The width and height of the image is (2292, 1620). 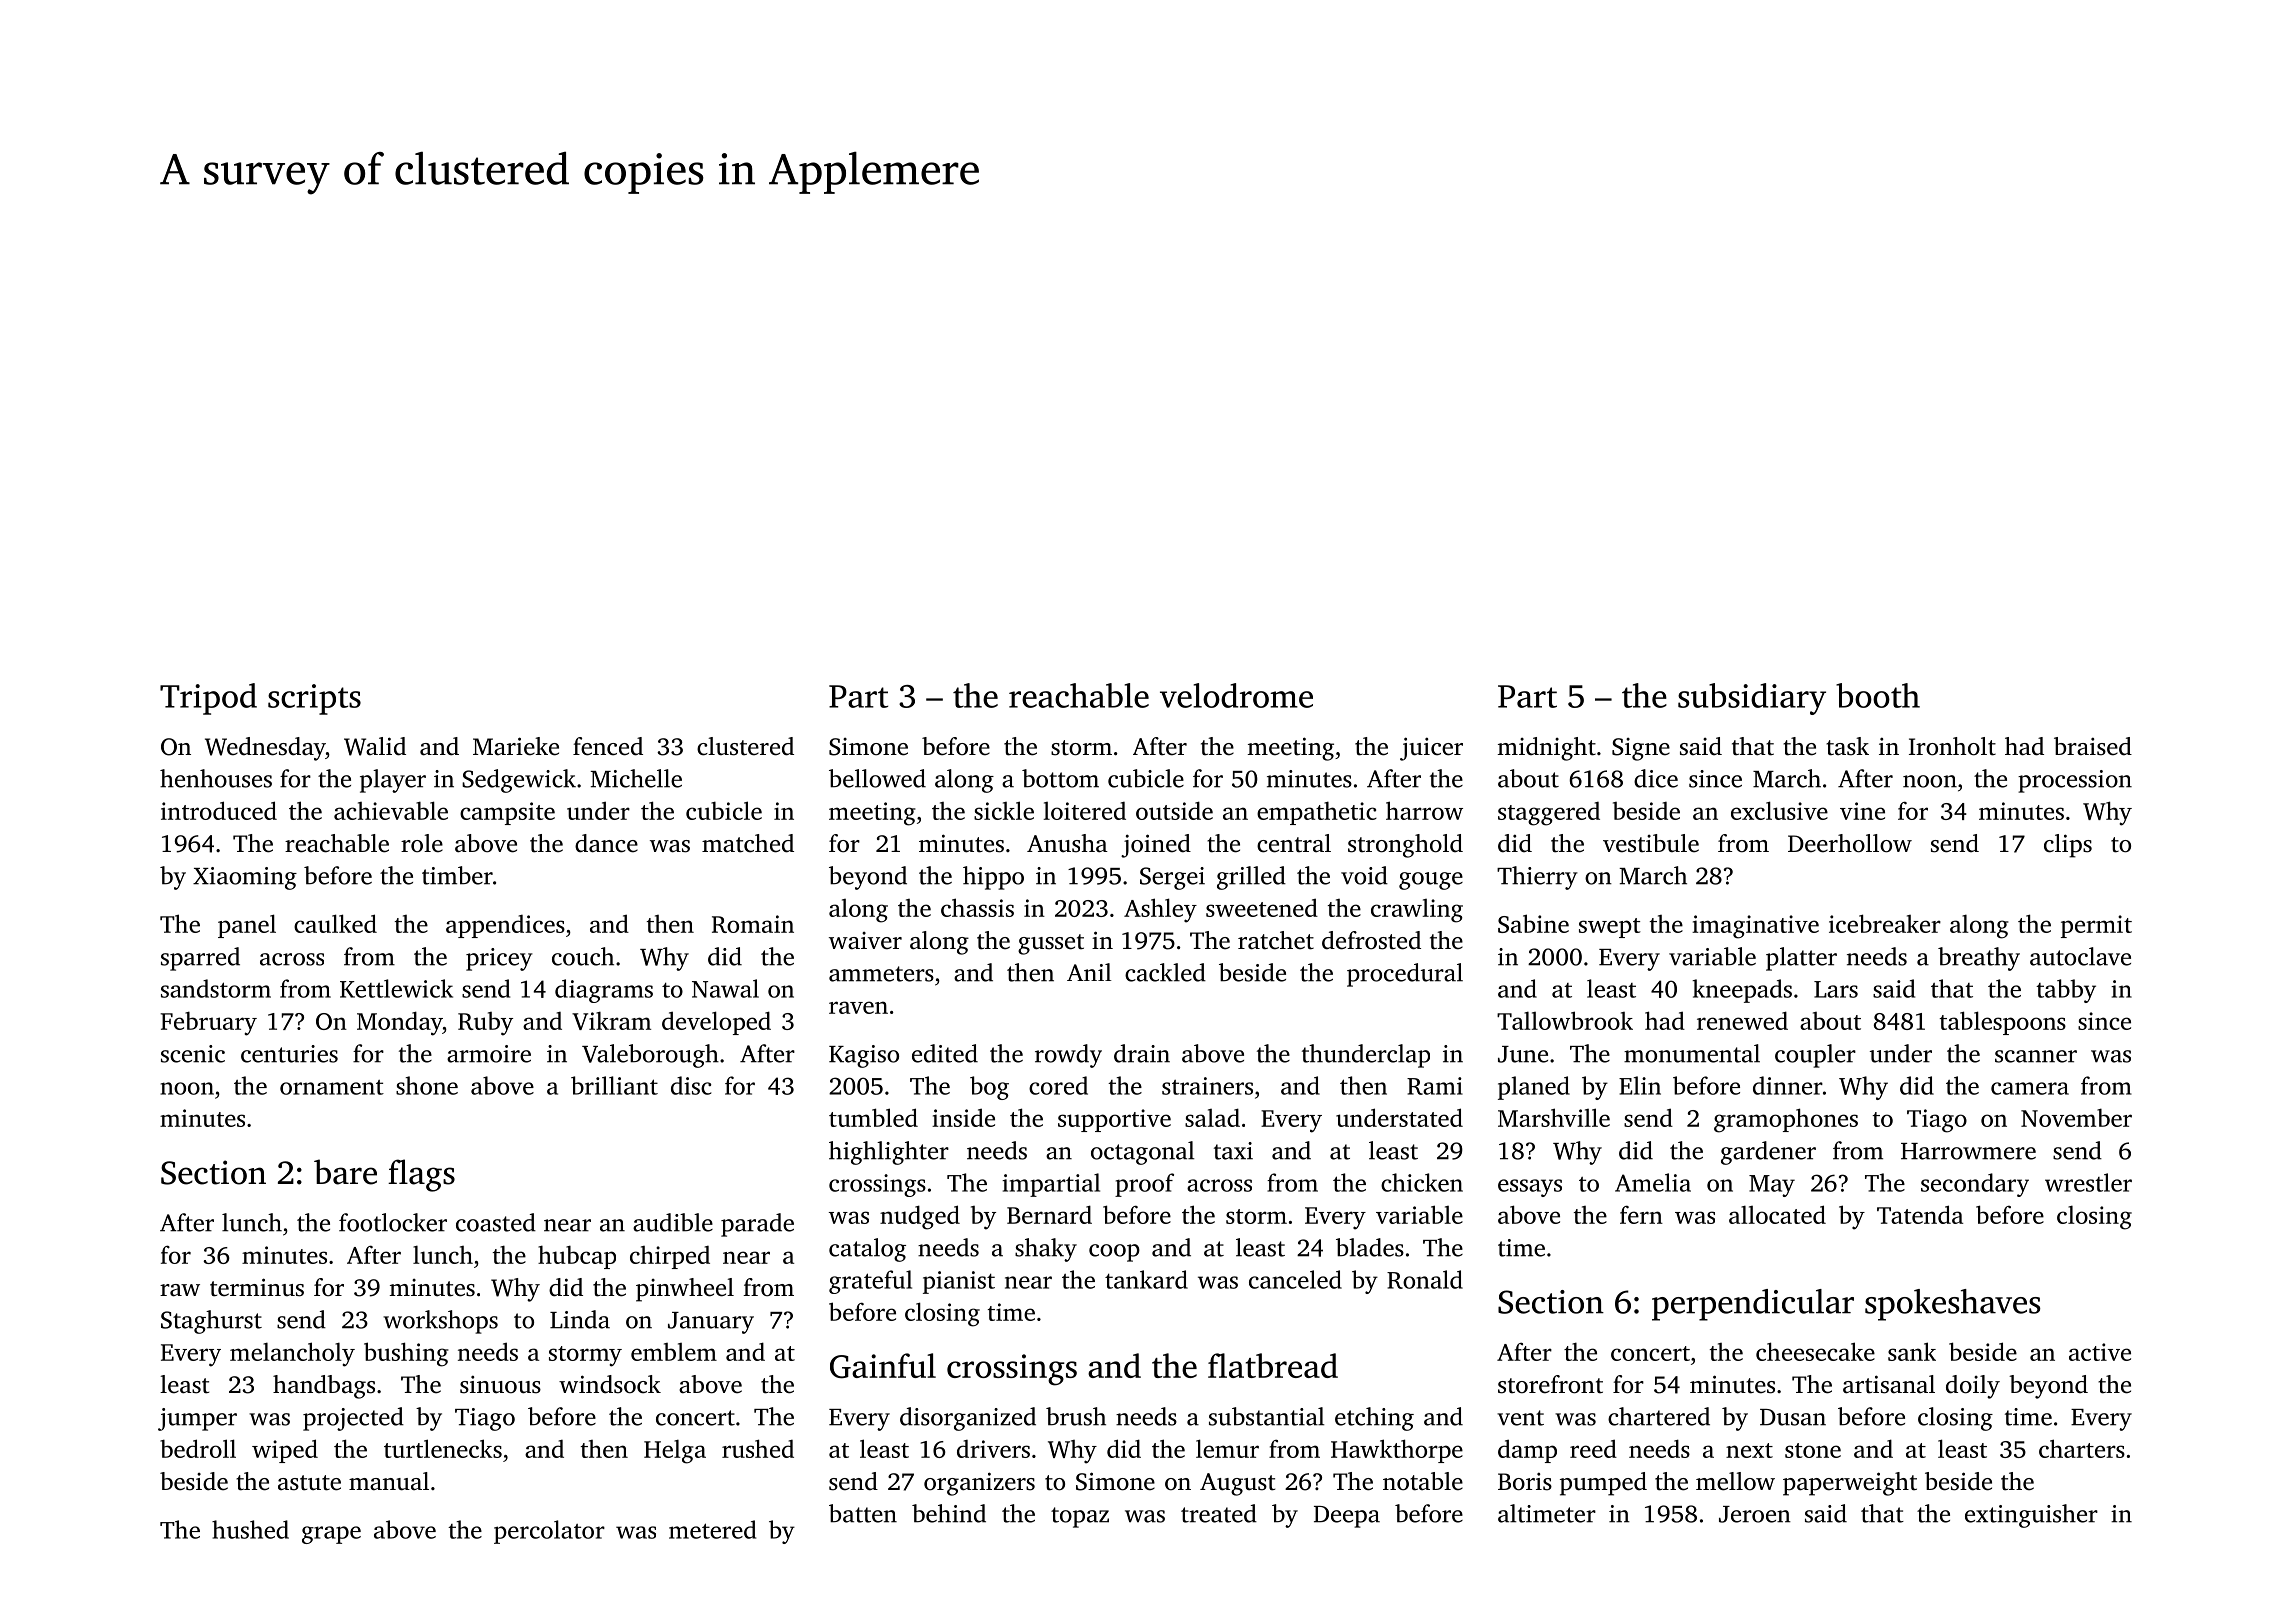 What do you see at coordinates (712, 1529) in the image?
I see `metered` at bounding box center [712, 1529].
